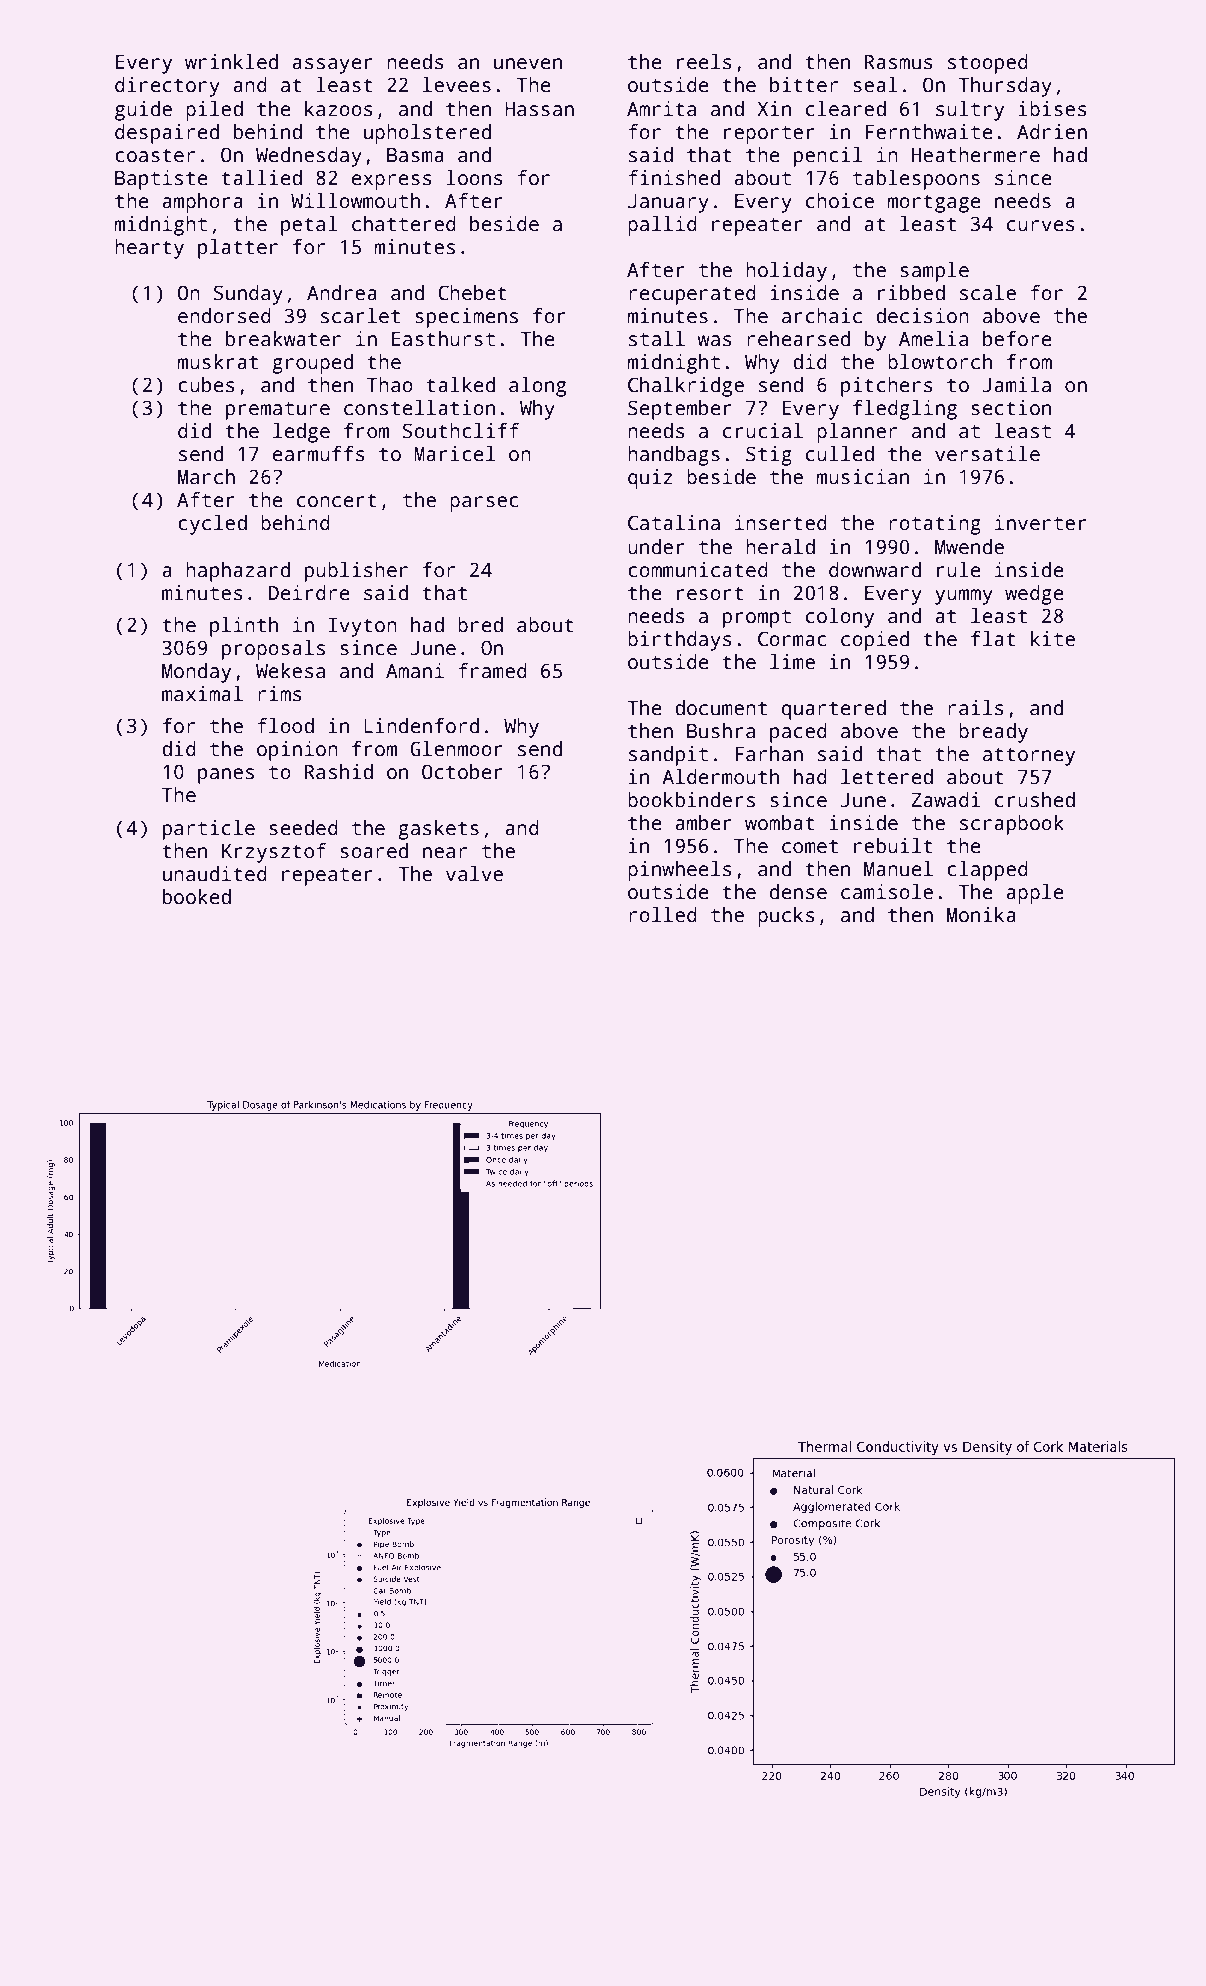  Describe the element at coordinates (857, 433) in the image. I see `planner` at that location.
